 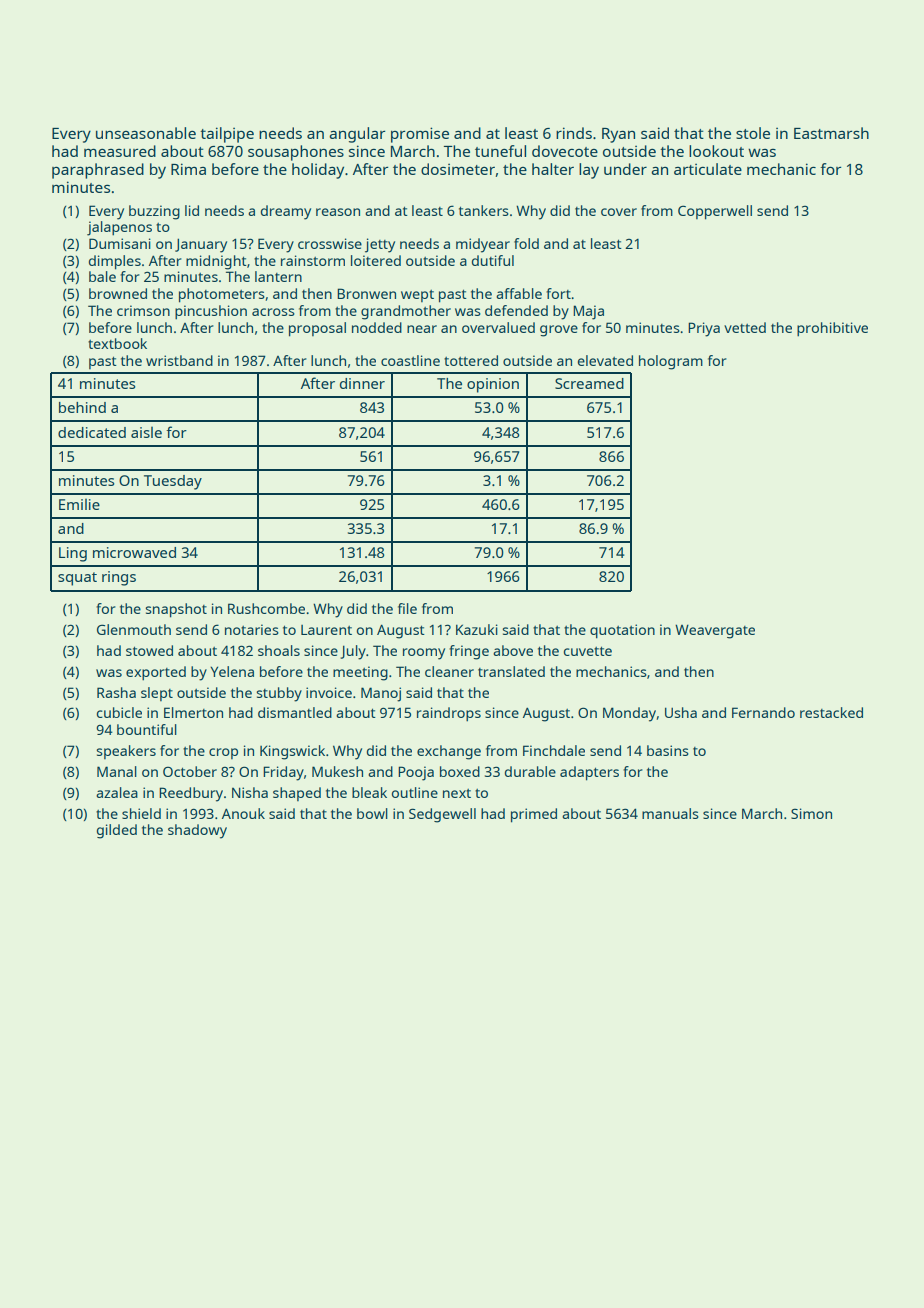 I want to click on textbook, so click(x=117, y=343).
